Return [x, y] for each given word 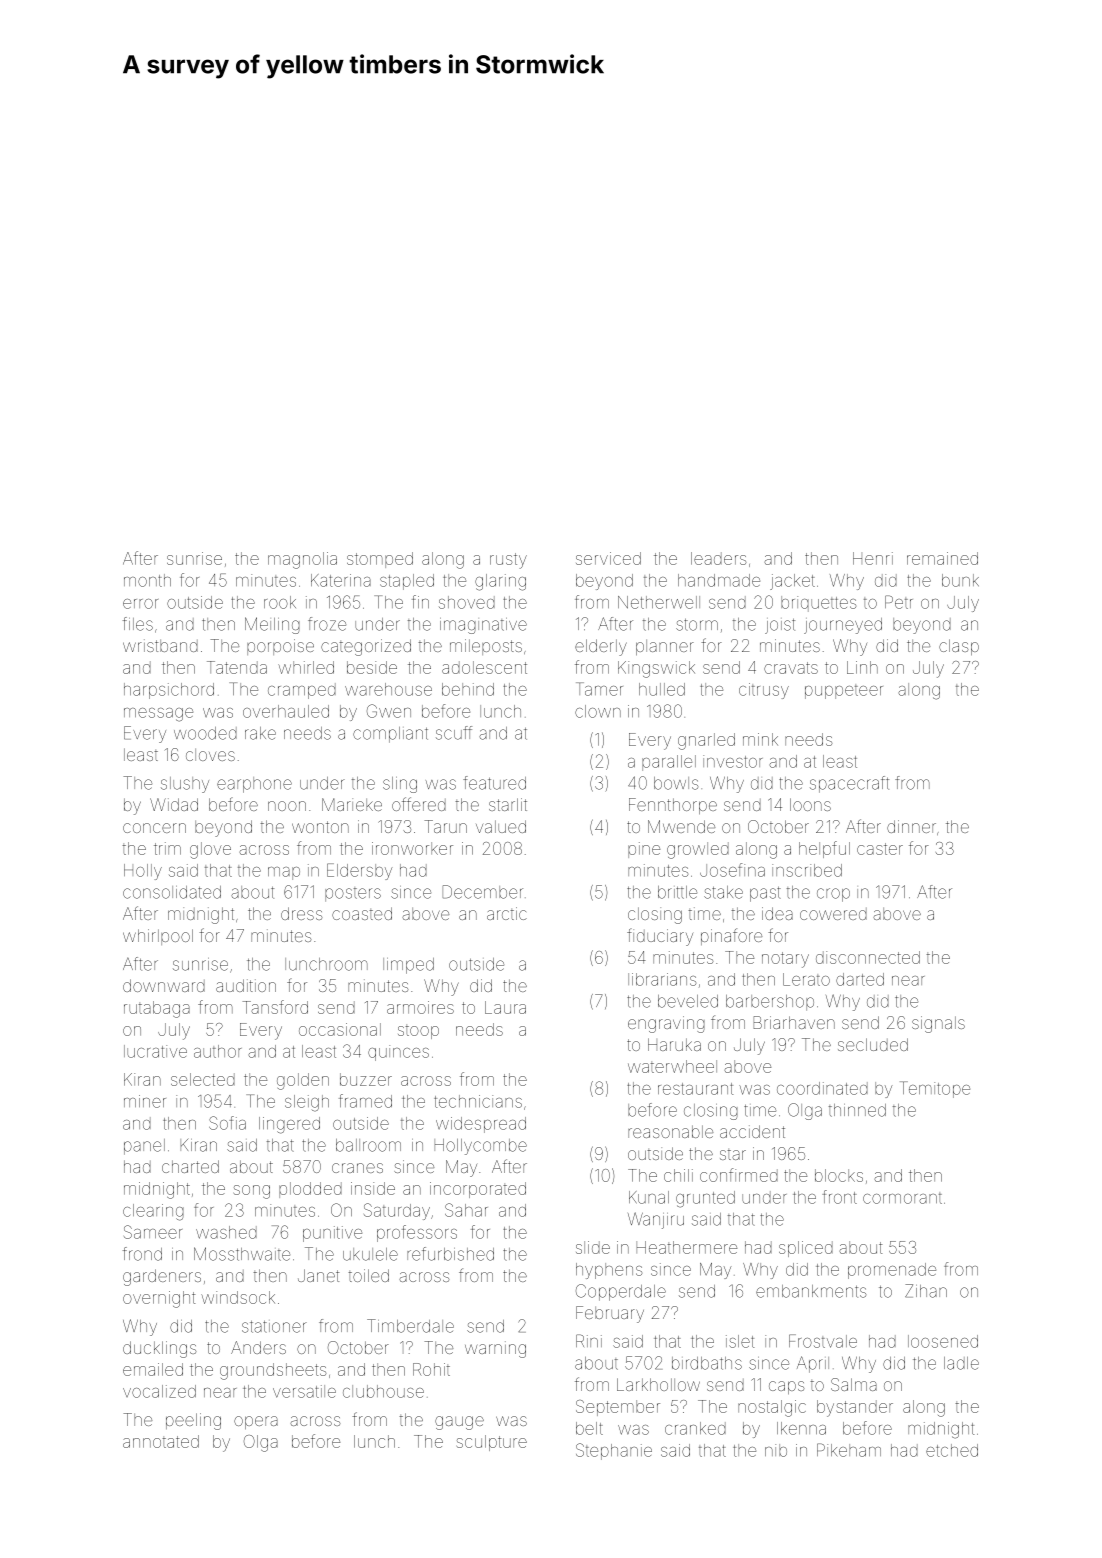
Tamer [599, 689]
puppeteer [844, 691]
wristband [160, 645]
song [252, 1192]
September [618, 1408]
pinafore [731, 936]
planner [665, 647]
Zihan [926, 1291]
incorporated [478, 1190]
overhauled [286, 711]
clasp [959, 647]
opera [256, 1422]
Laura [505, 1007]
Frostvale [823, 1341]
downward [164, 985]
